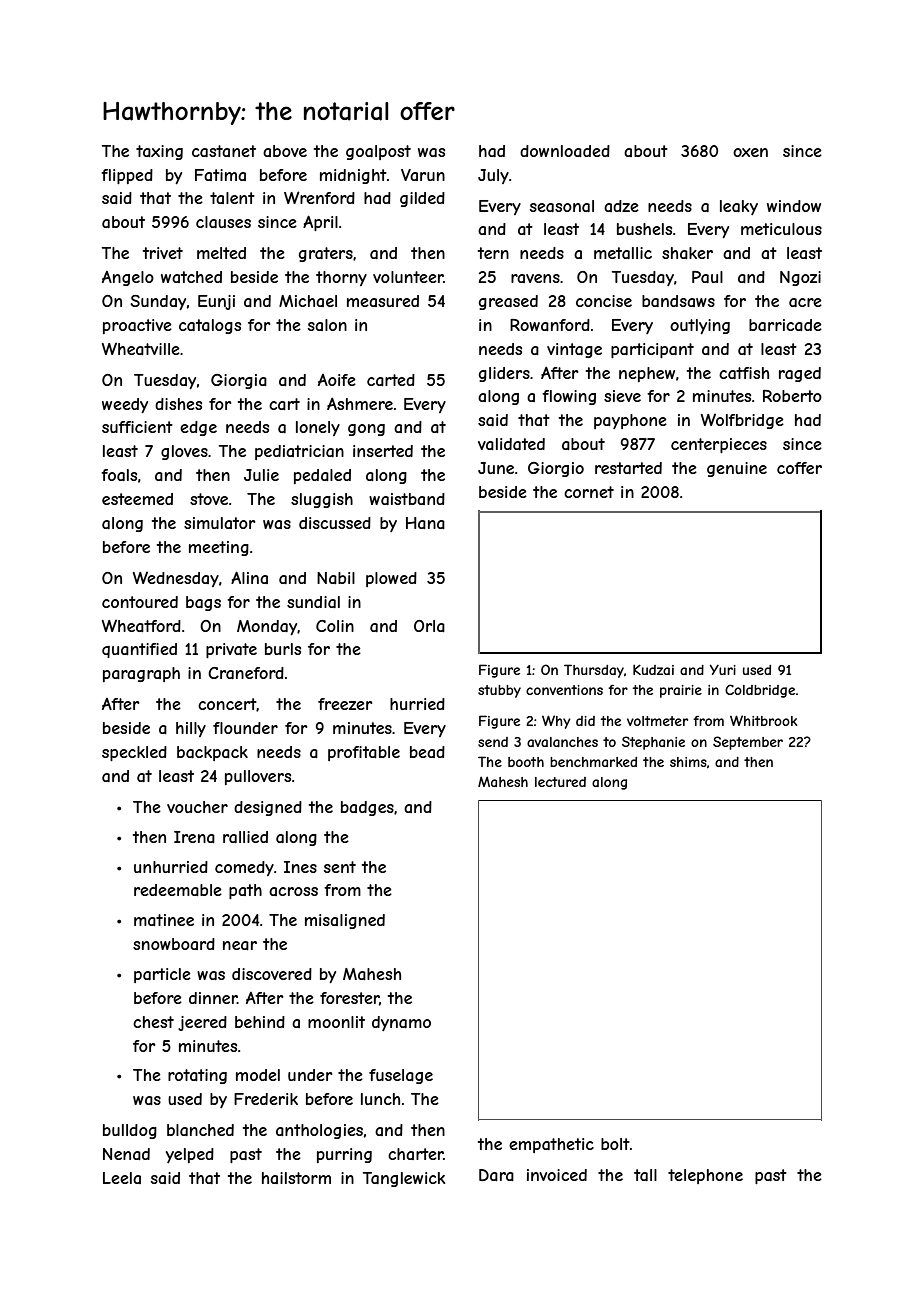 Image resolution: width=924 pixels, height=1314 pixels. Describe the element at coordinates (153, 1022) in the page. I see `chest` at that location.
